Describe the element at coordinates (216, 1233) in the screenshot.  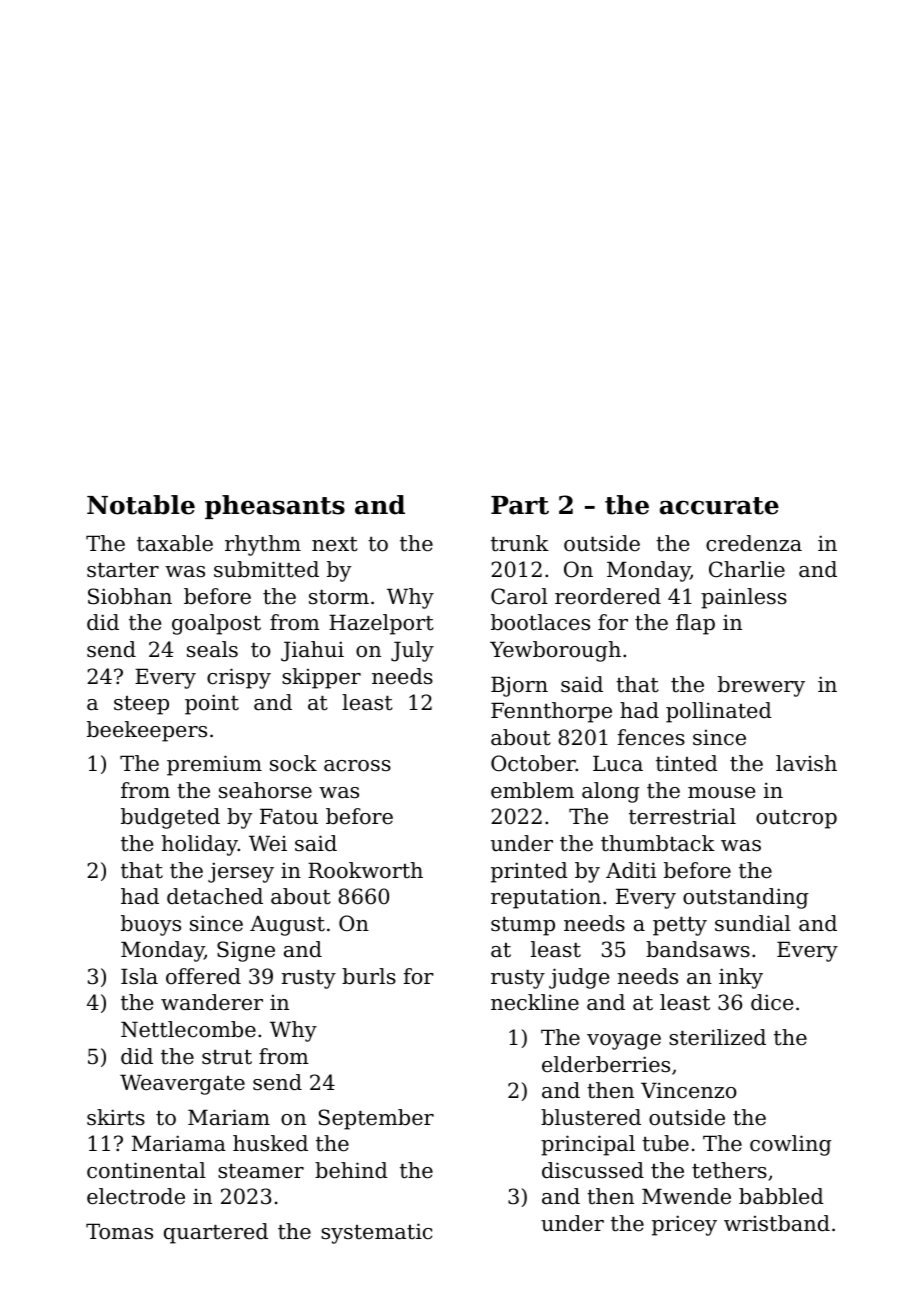
I see `quartered` at that location.
